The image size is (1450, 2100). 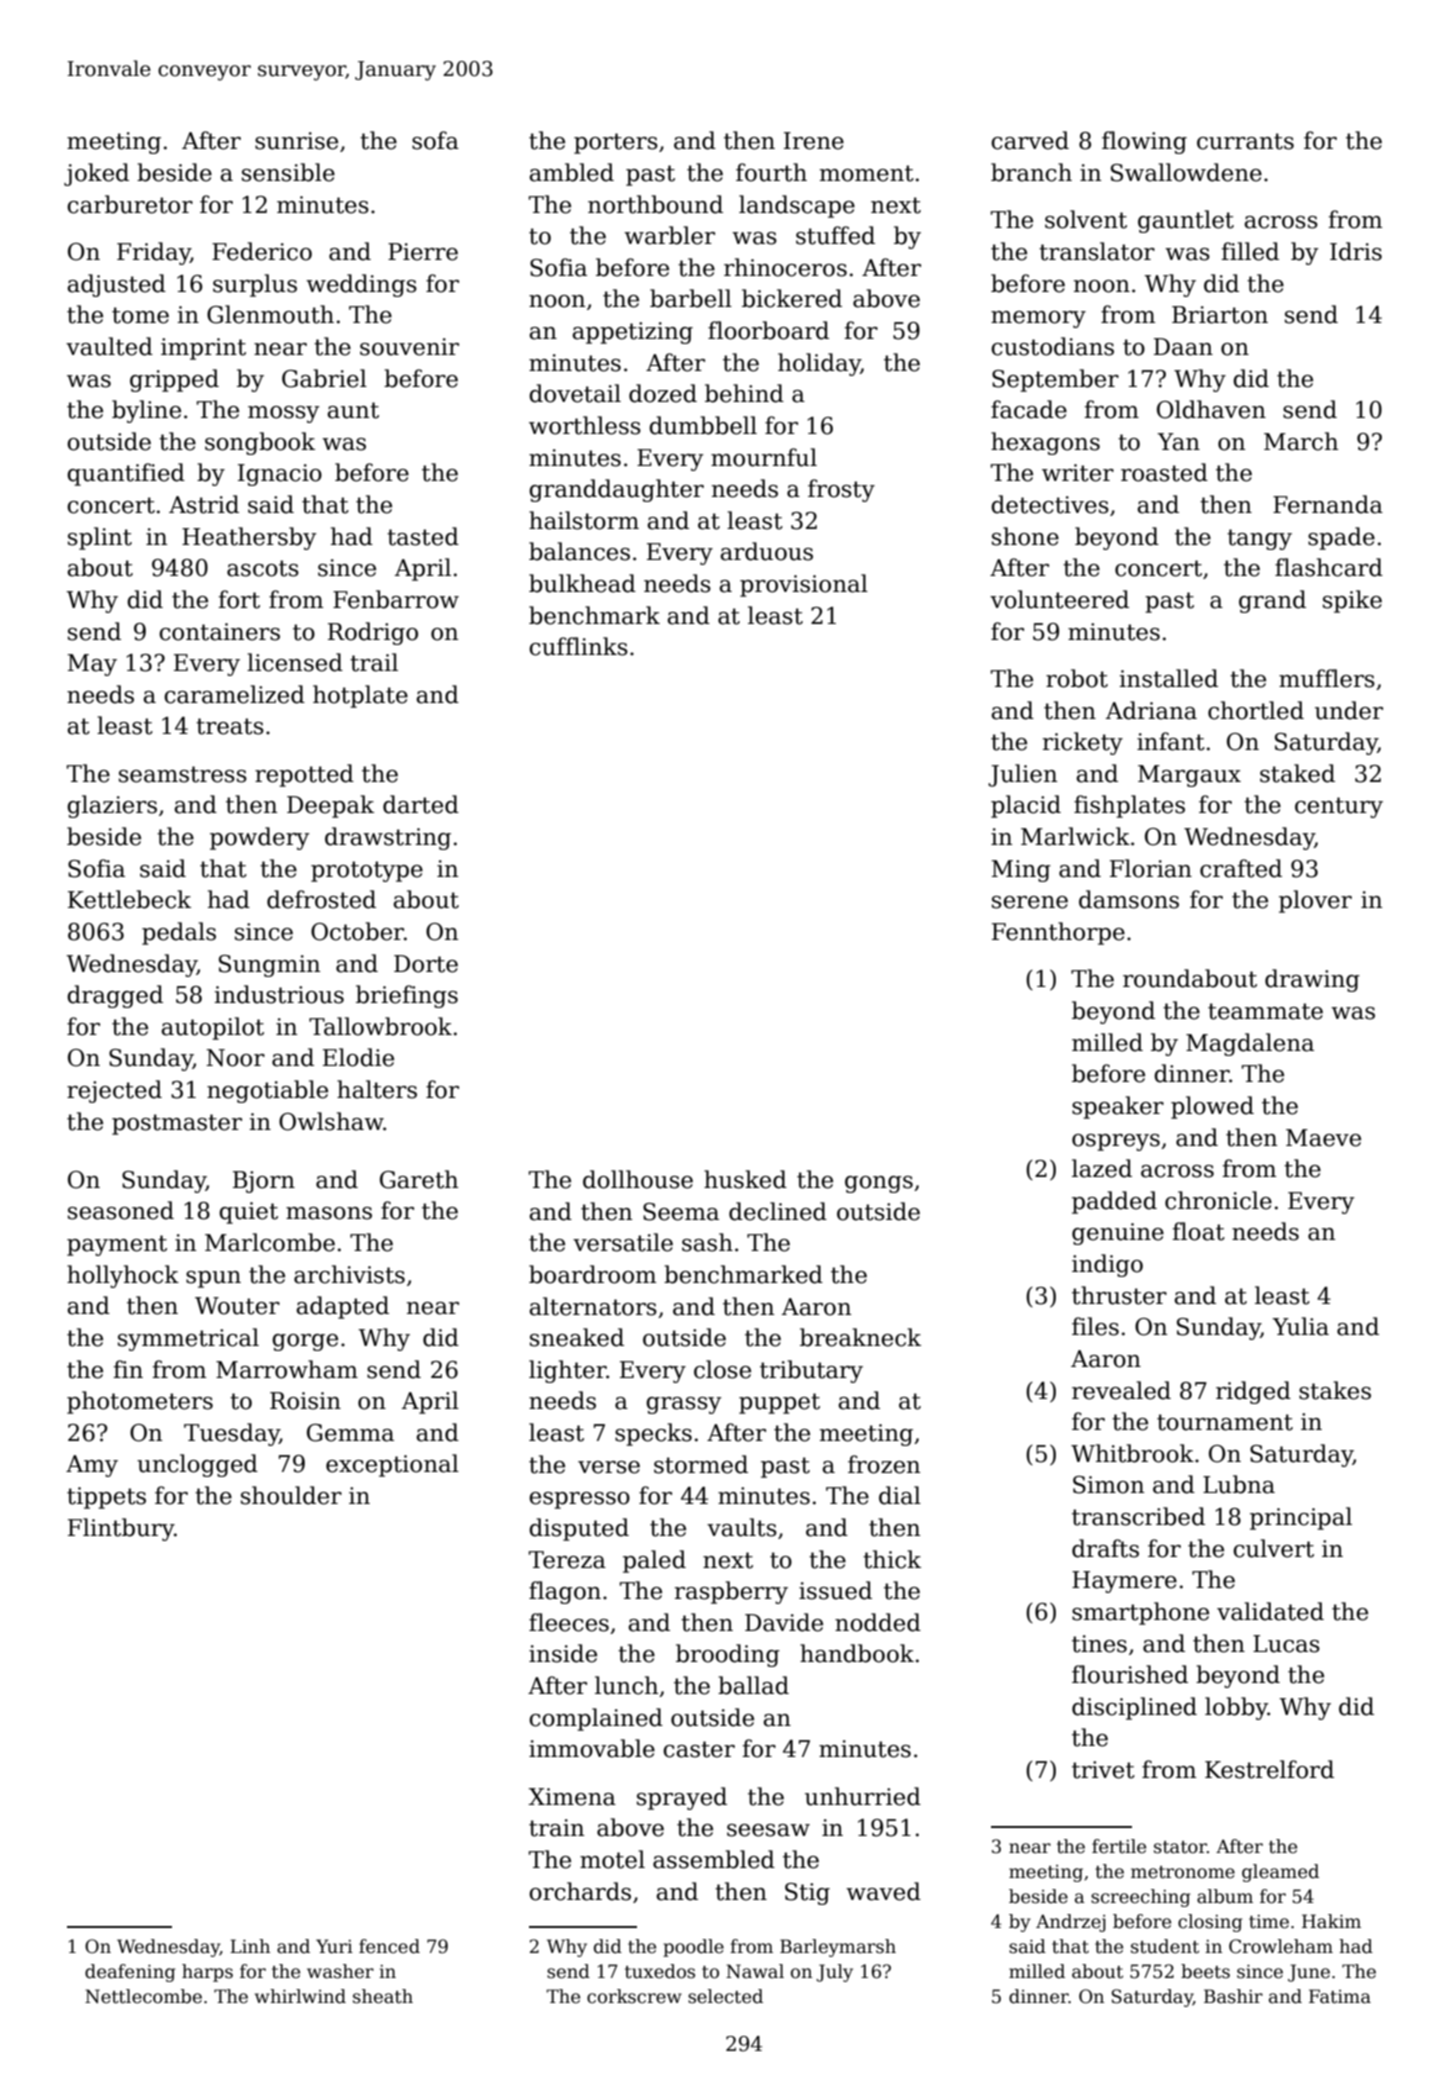 I want to click on Ximena, so click(x=572, y=1797).
